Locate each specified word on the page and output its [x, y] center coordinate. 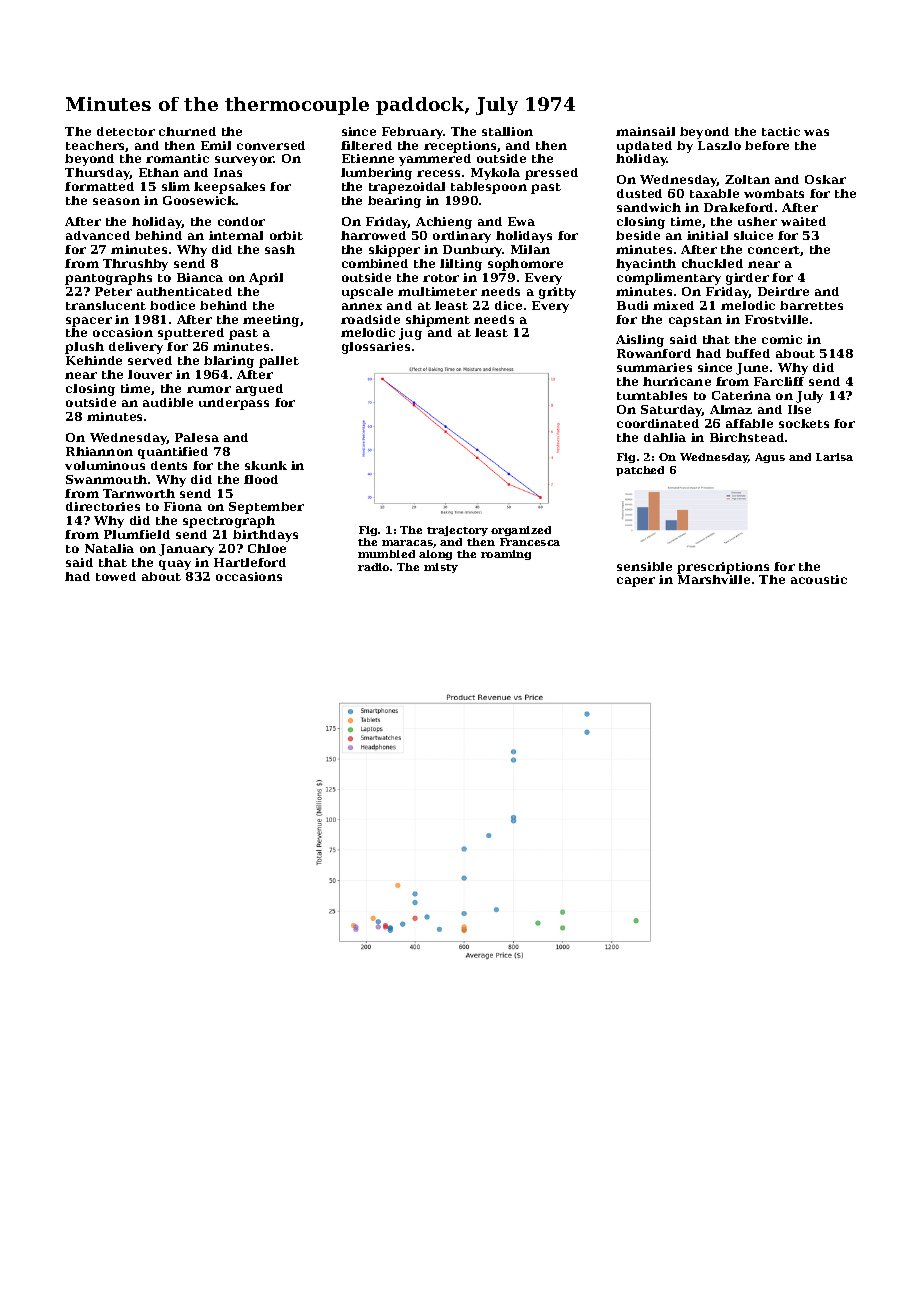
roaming [506, 555]
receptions [460, 147]
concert [774, 251]
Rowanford [654, 353]
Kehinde [94, 360]
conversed [271, 145]
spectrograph [229, 522]
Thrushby [135, 265]
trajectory [457, 531]
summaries [654, 367]
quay [175, 565]
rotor [441, 278]
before [767, 145]
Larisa [834, 457]
